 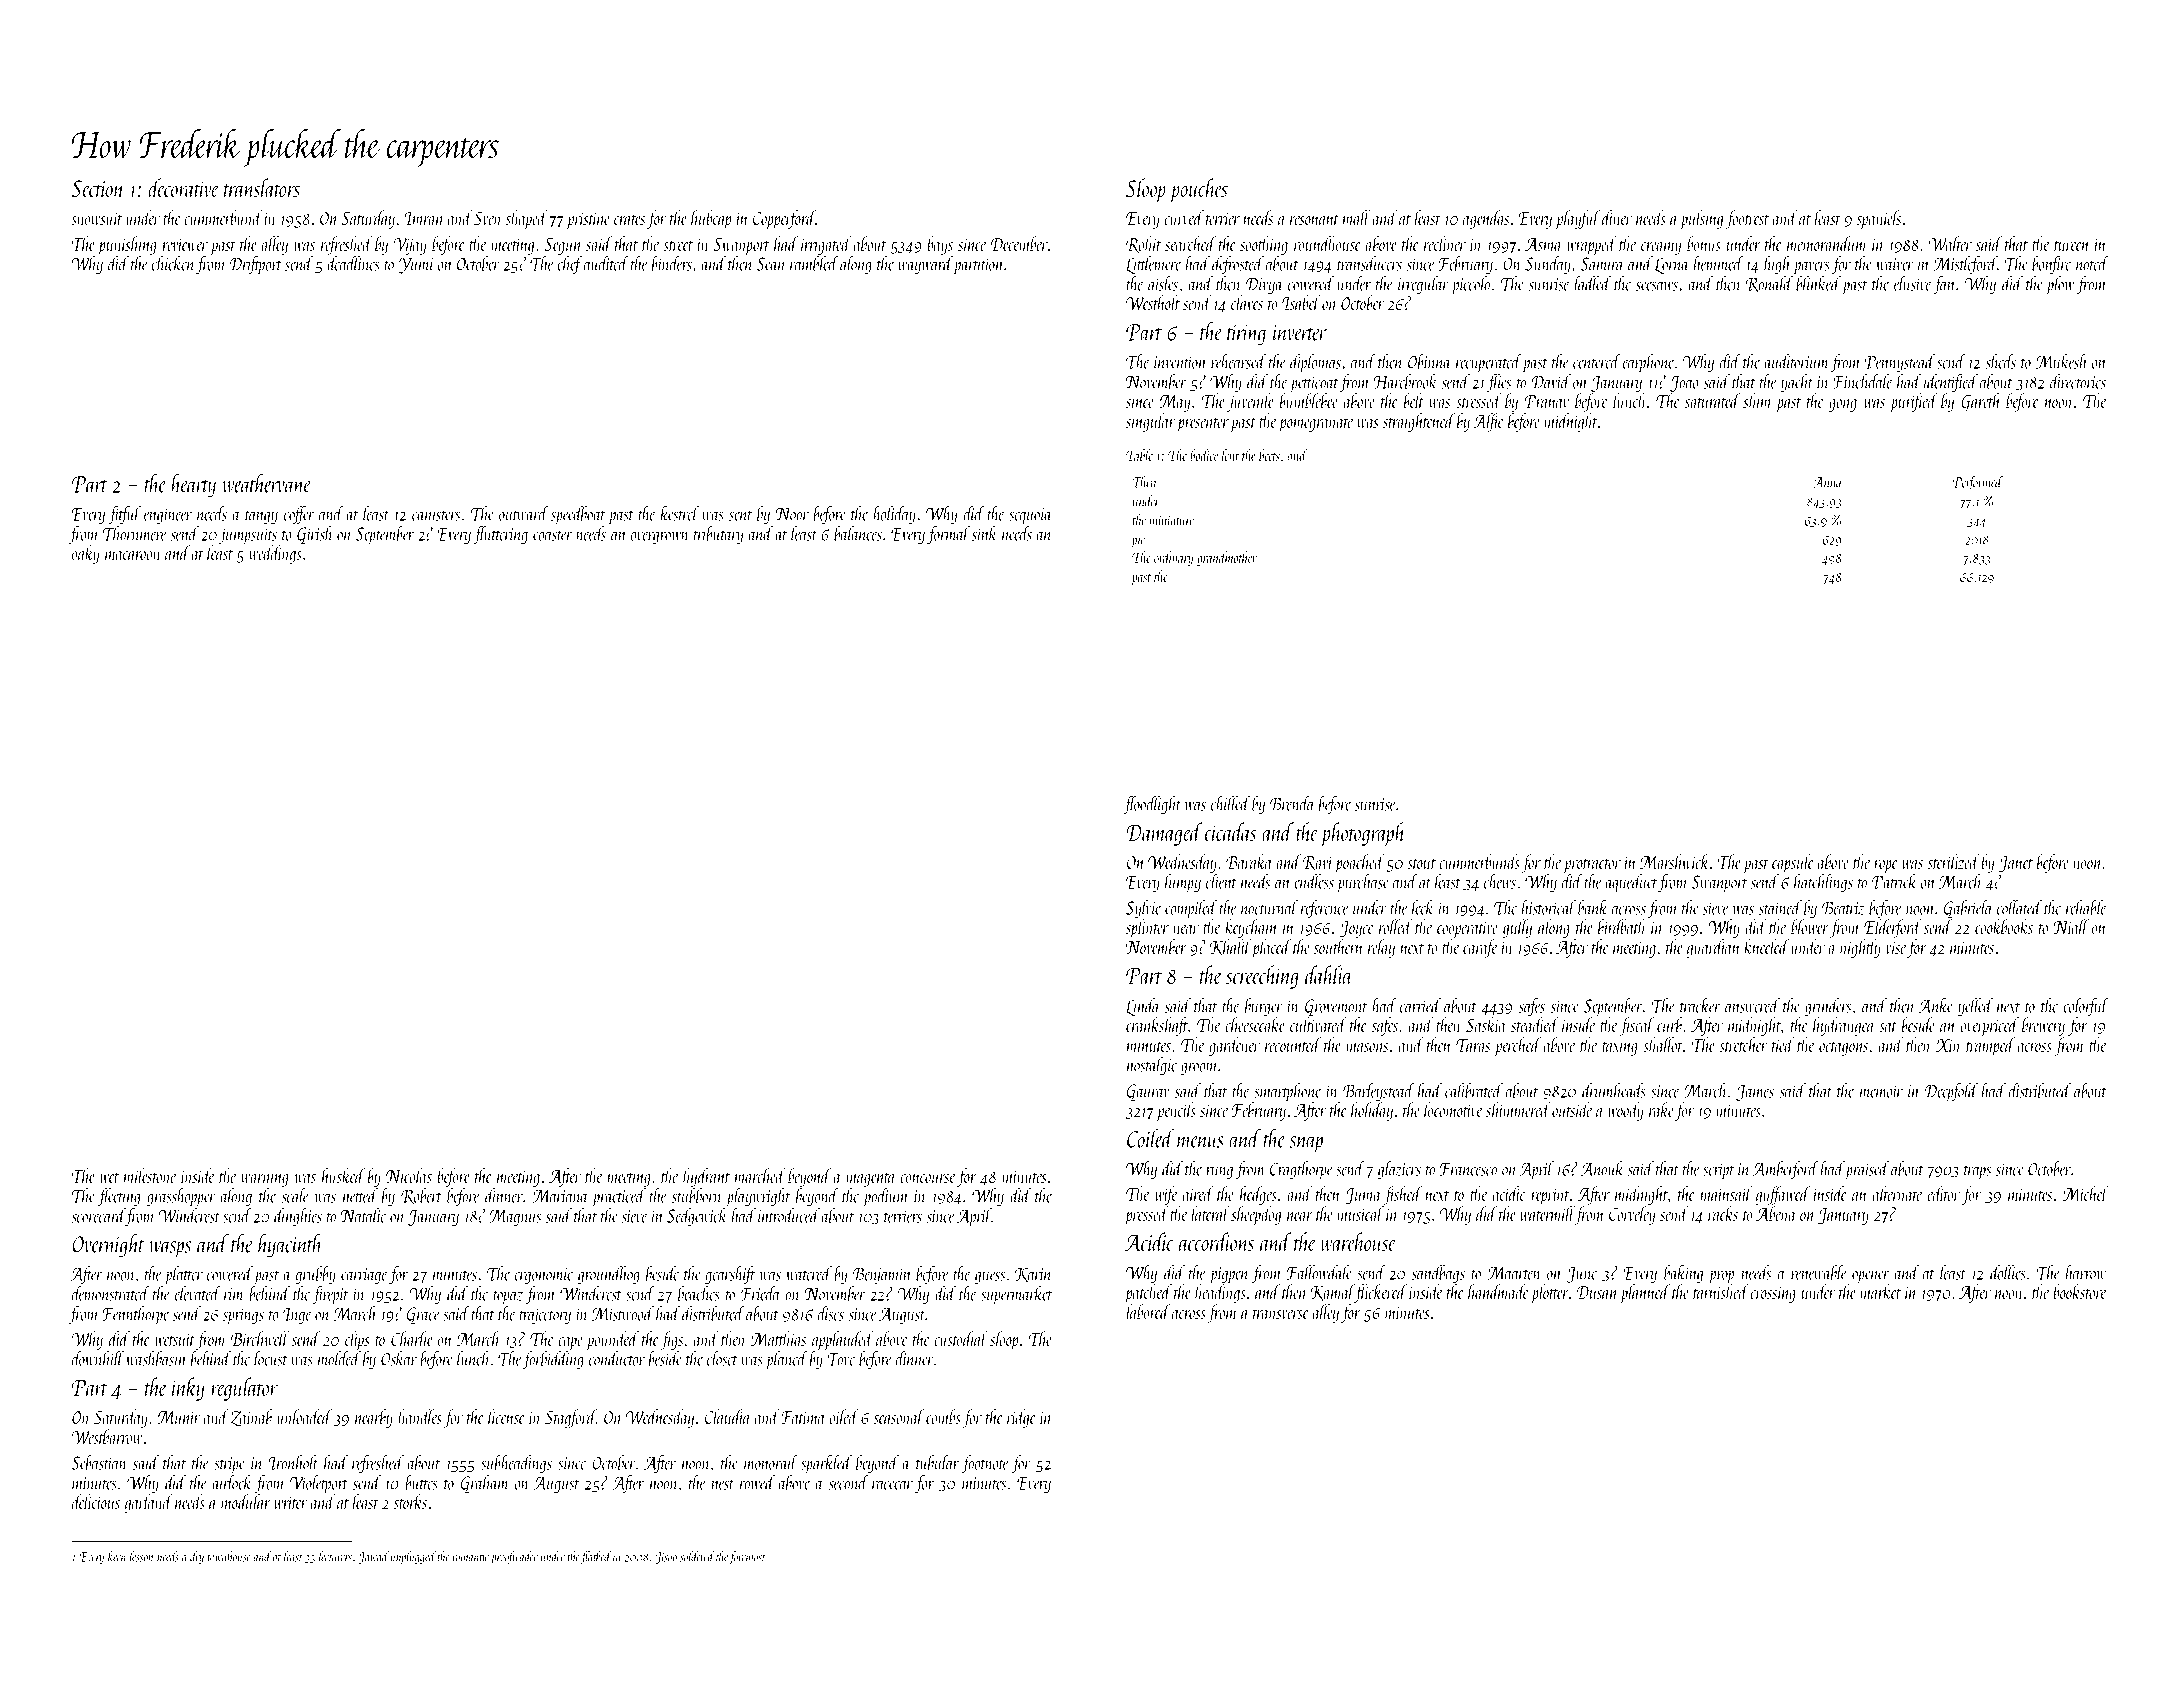 What do you see at coordinates (1878, 219) in the page?
I see `spaniels` at bounding box center [1878, 219].
